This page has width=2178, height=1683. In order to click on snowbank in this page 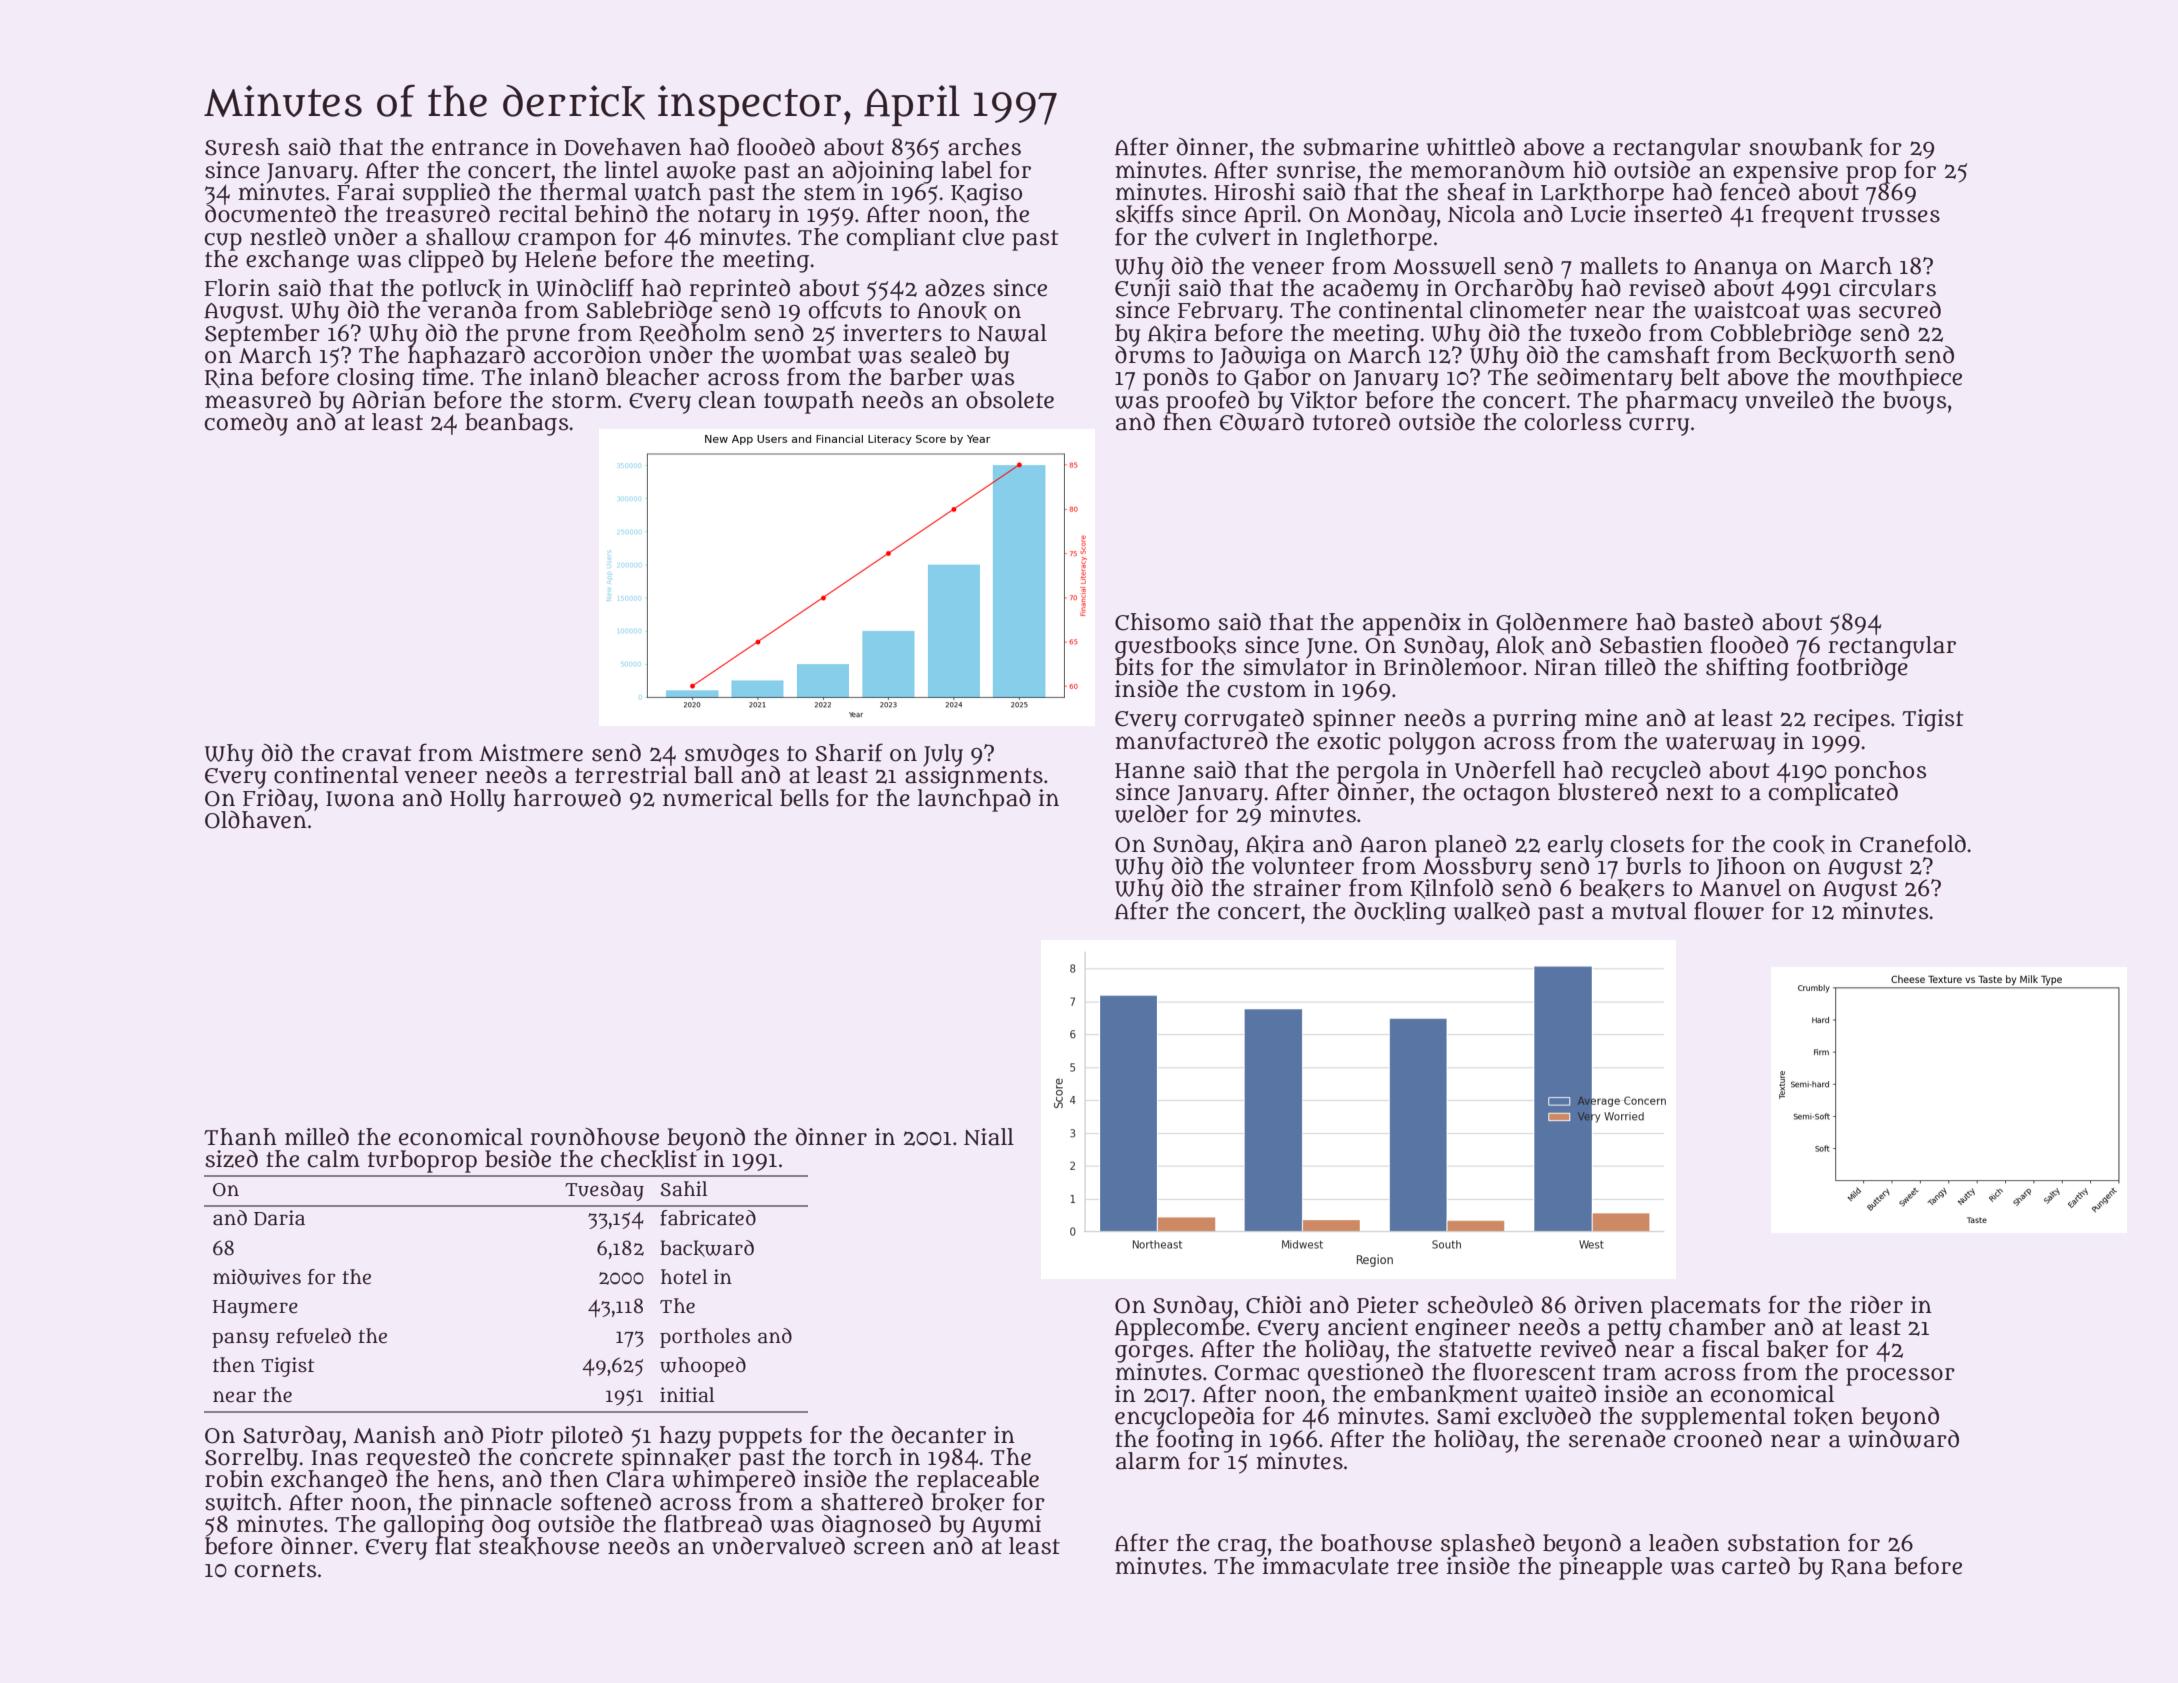, I will do `click(1806, 147)`.
